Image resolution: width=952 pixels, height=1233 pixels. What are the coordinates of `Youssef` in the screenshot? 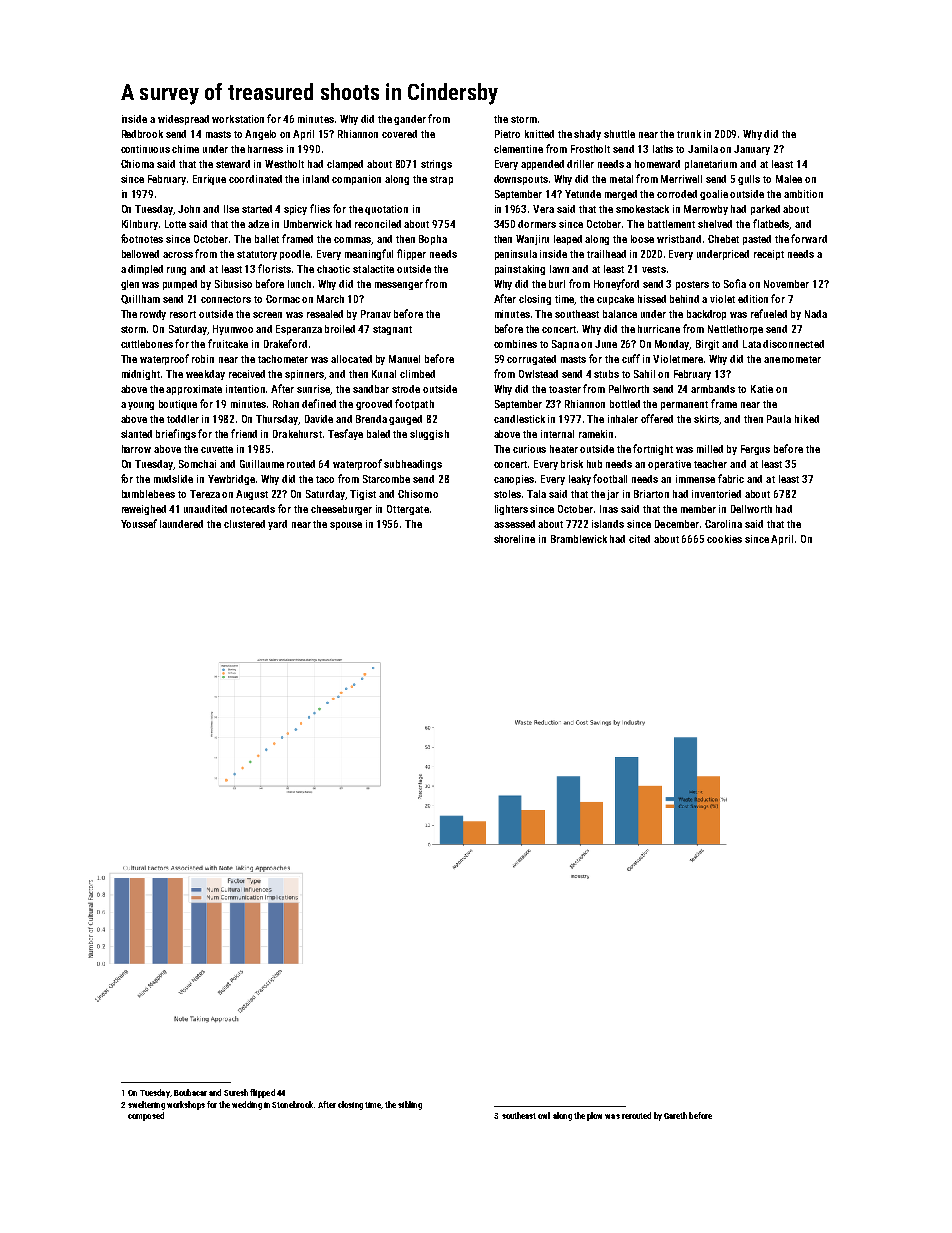 It's located at (139, 523).
